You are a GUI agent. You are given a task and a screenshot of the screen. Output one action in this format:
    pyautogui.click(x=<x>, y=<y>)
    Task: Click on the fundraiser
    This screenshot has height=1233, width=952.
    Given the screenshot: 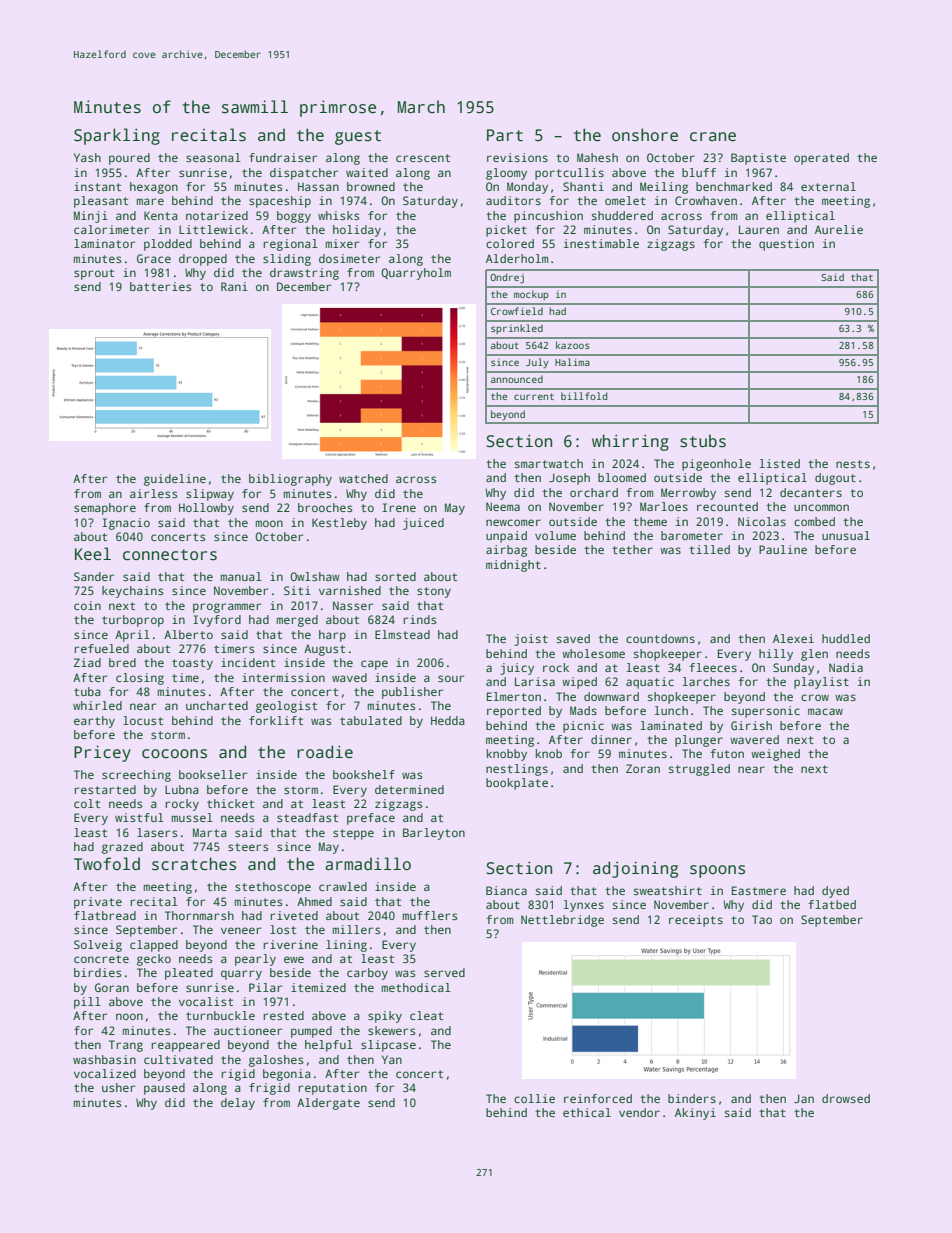 What is the action you would take?
    pyautogui.click(x=283, y=157)
